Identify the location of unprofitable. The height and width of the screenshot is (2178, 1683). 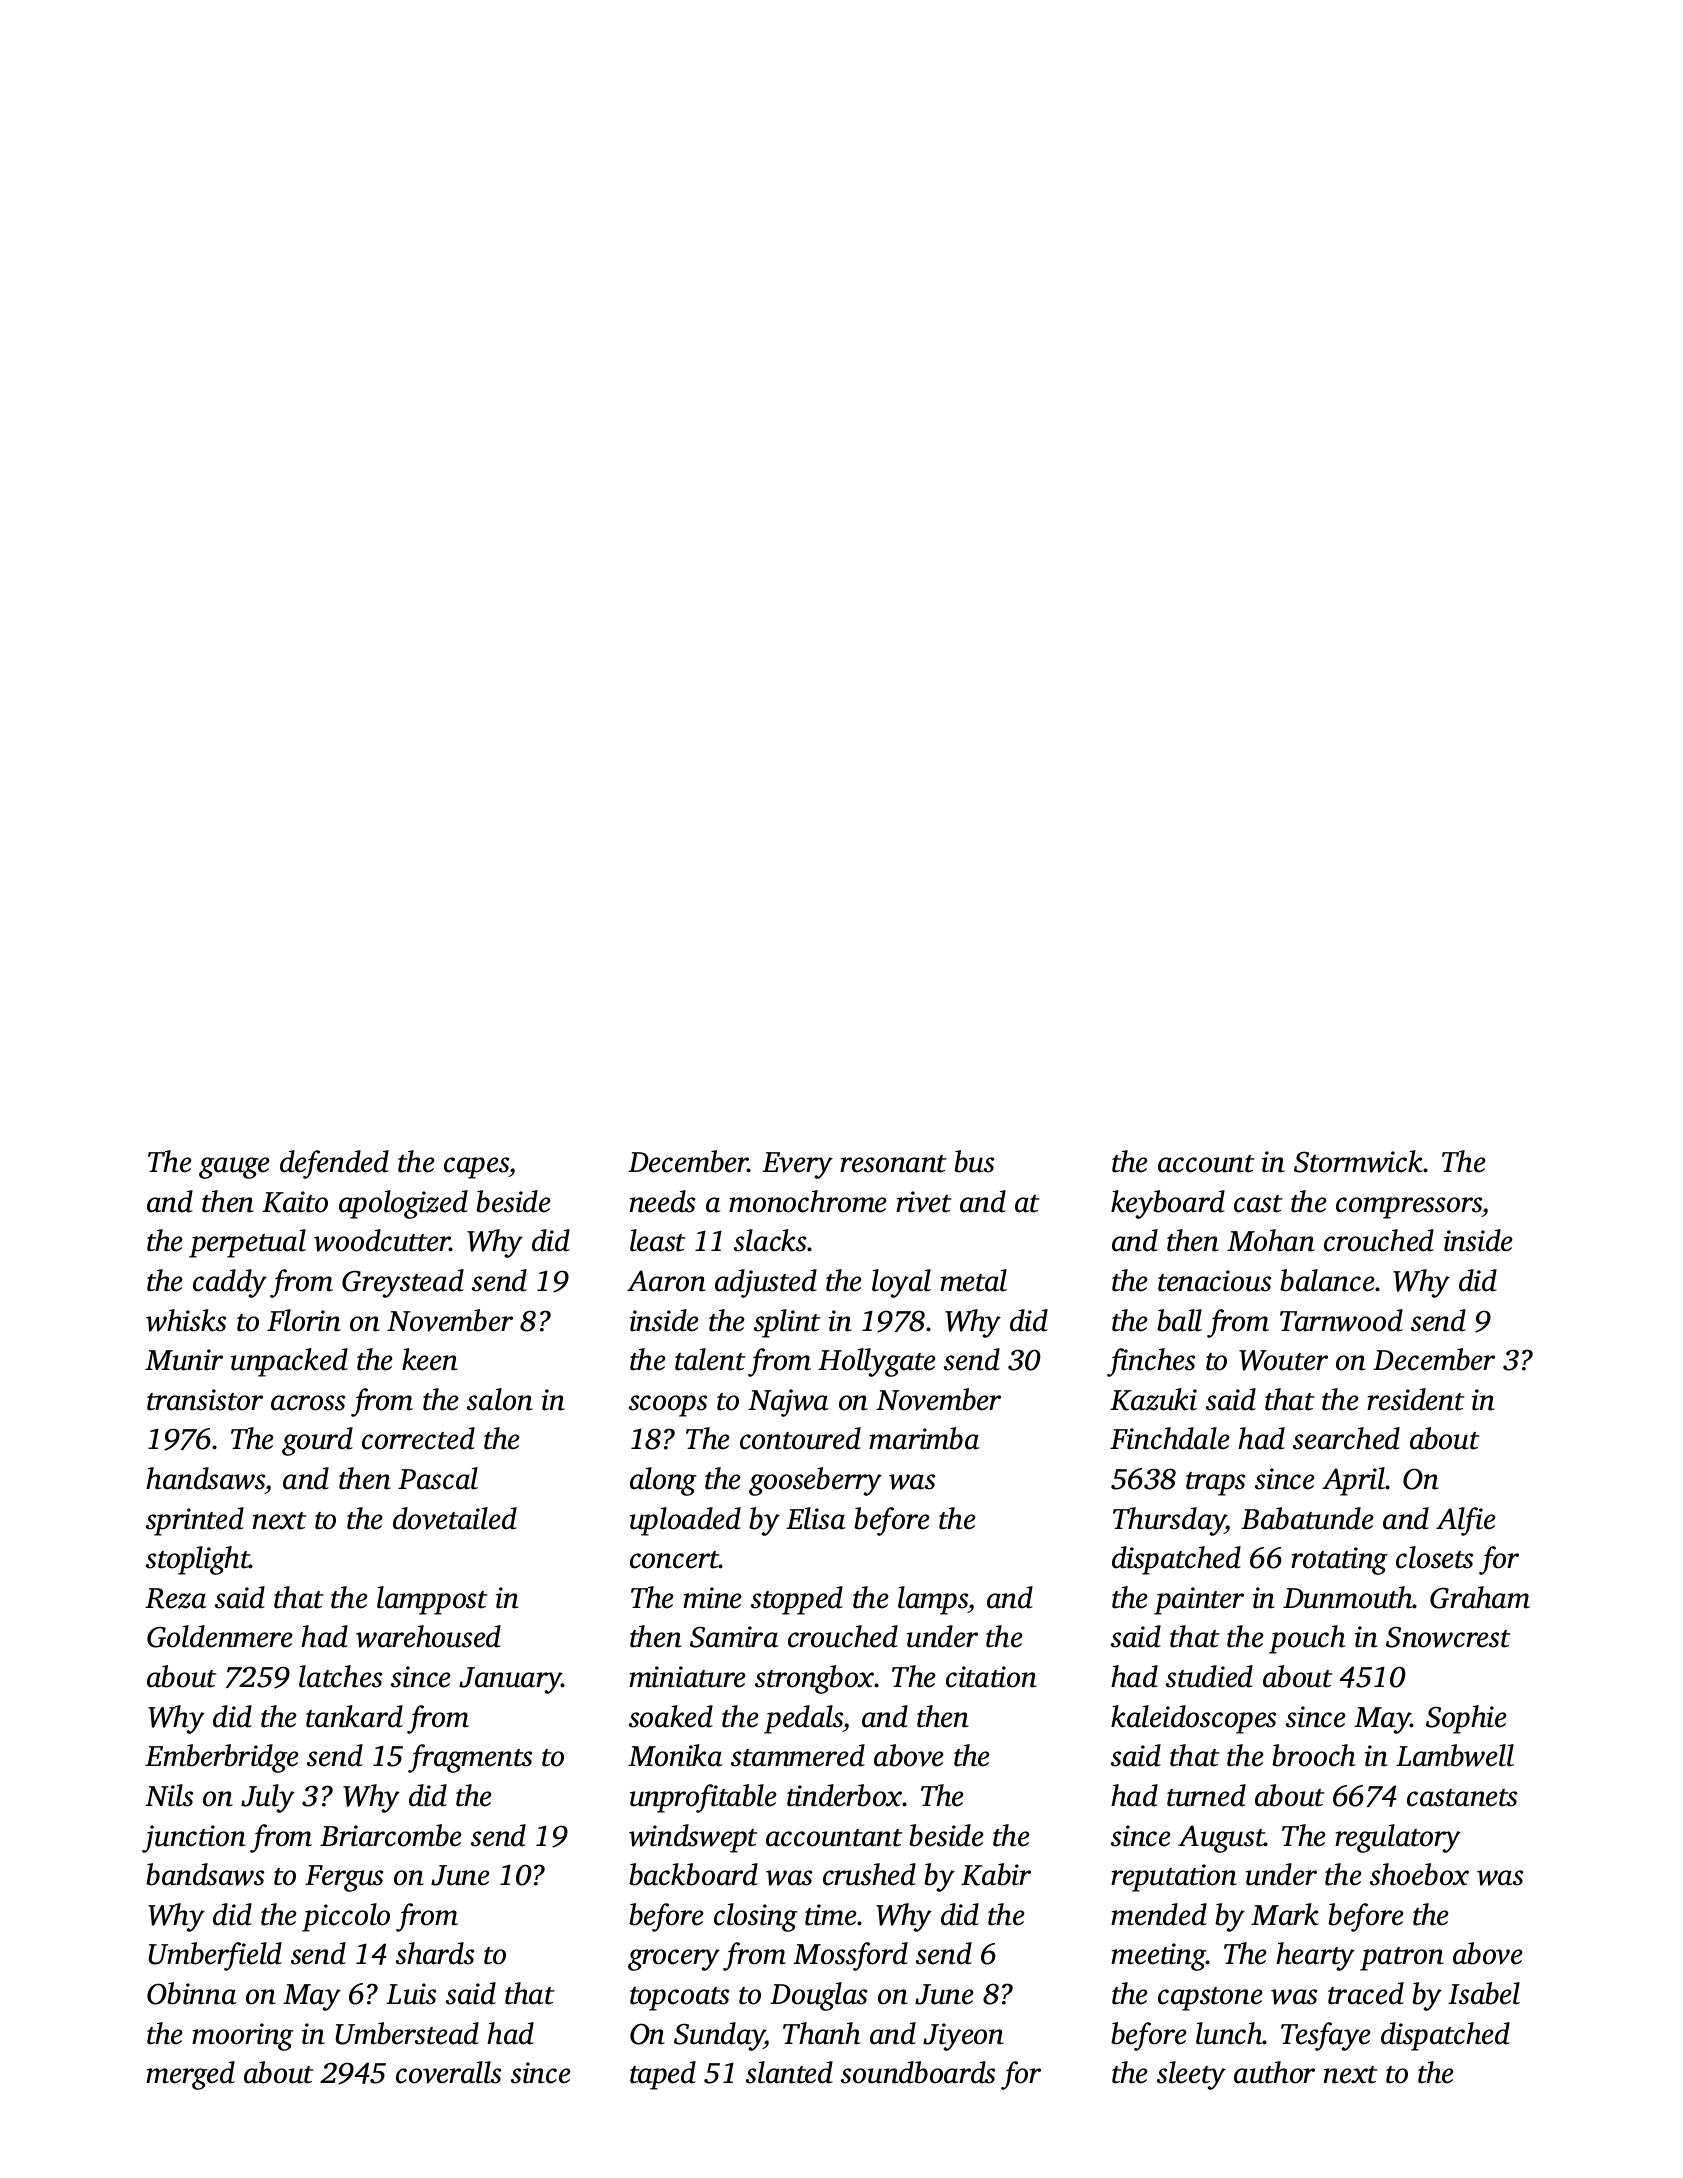
(703, 1798).
